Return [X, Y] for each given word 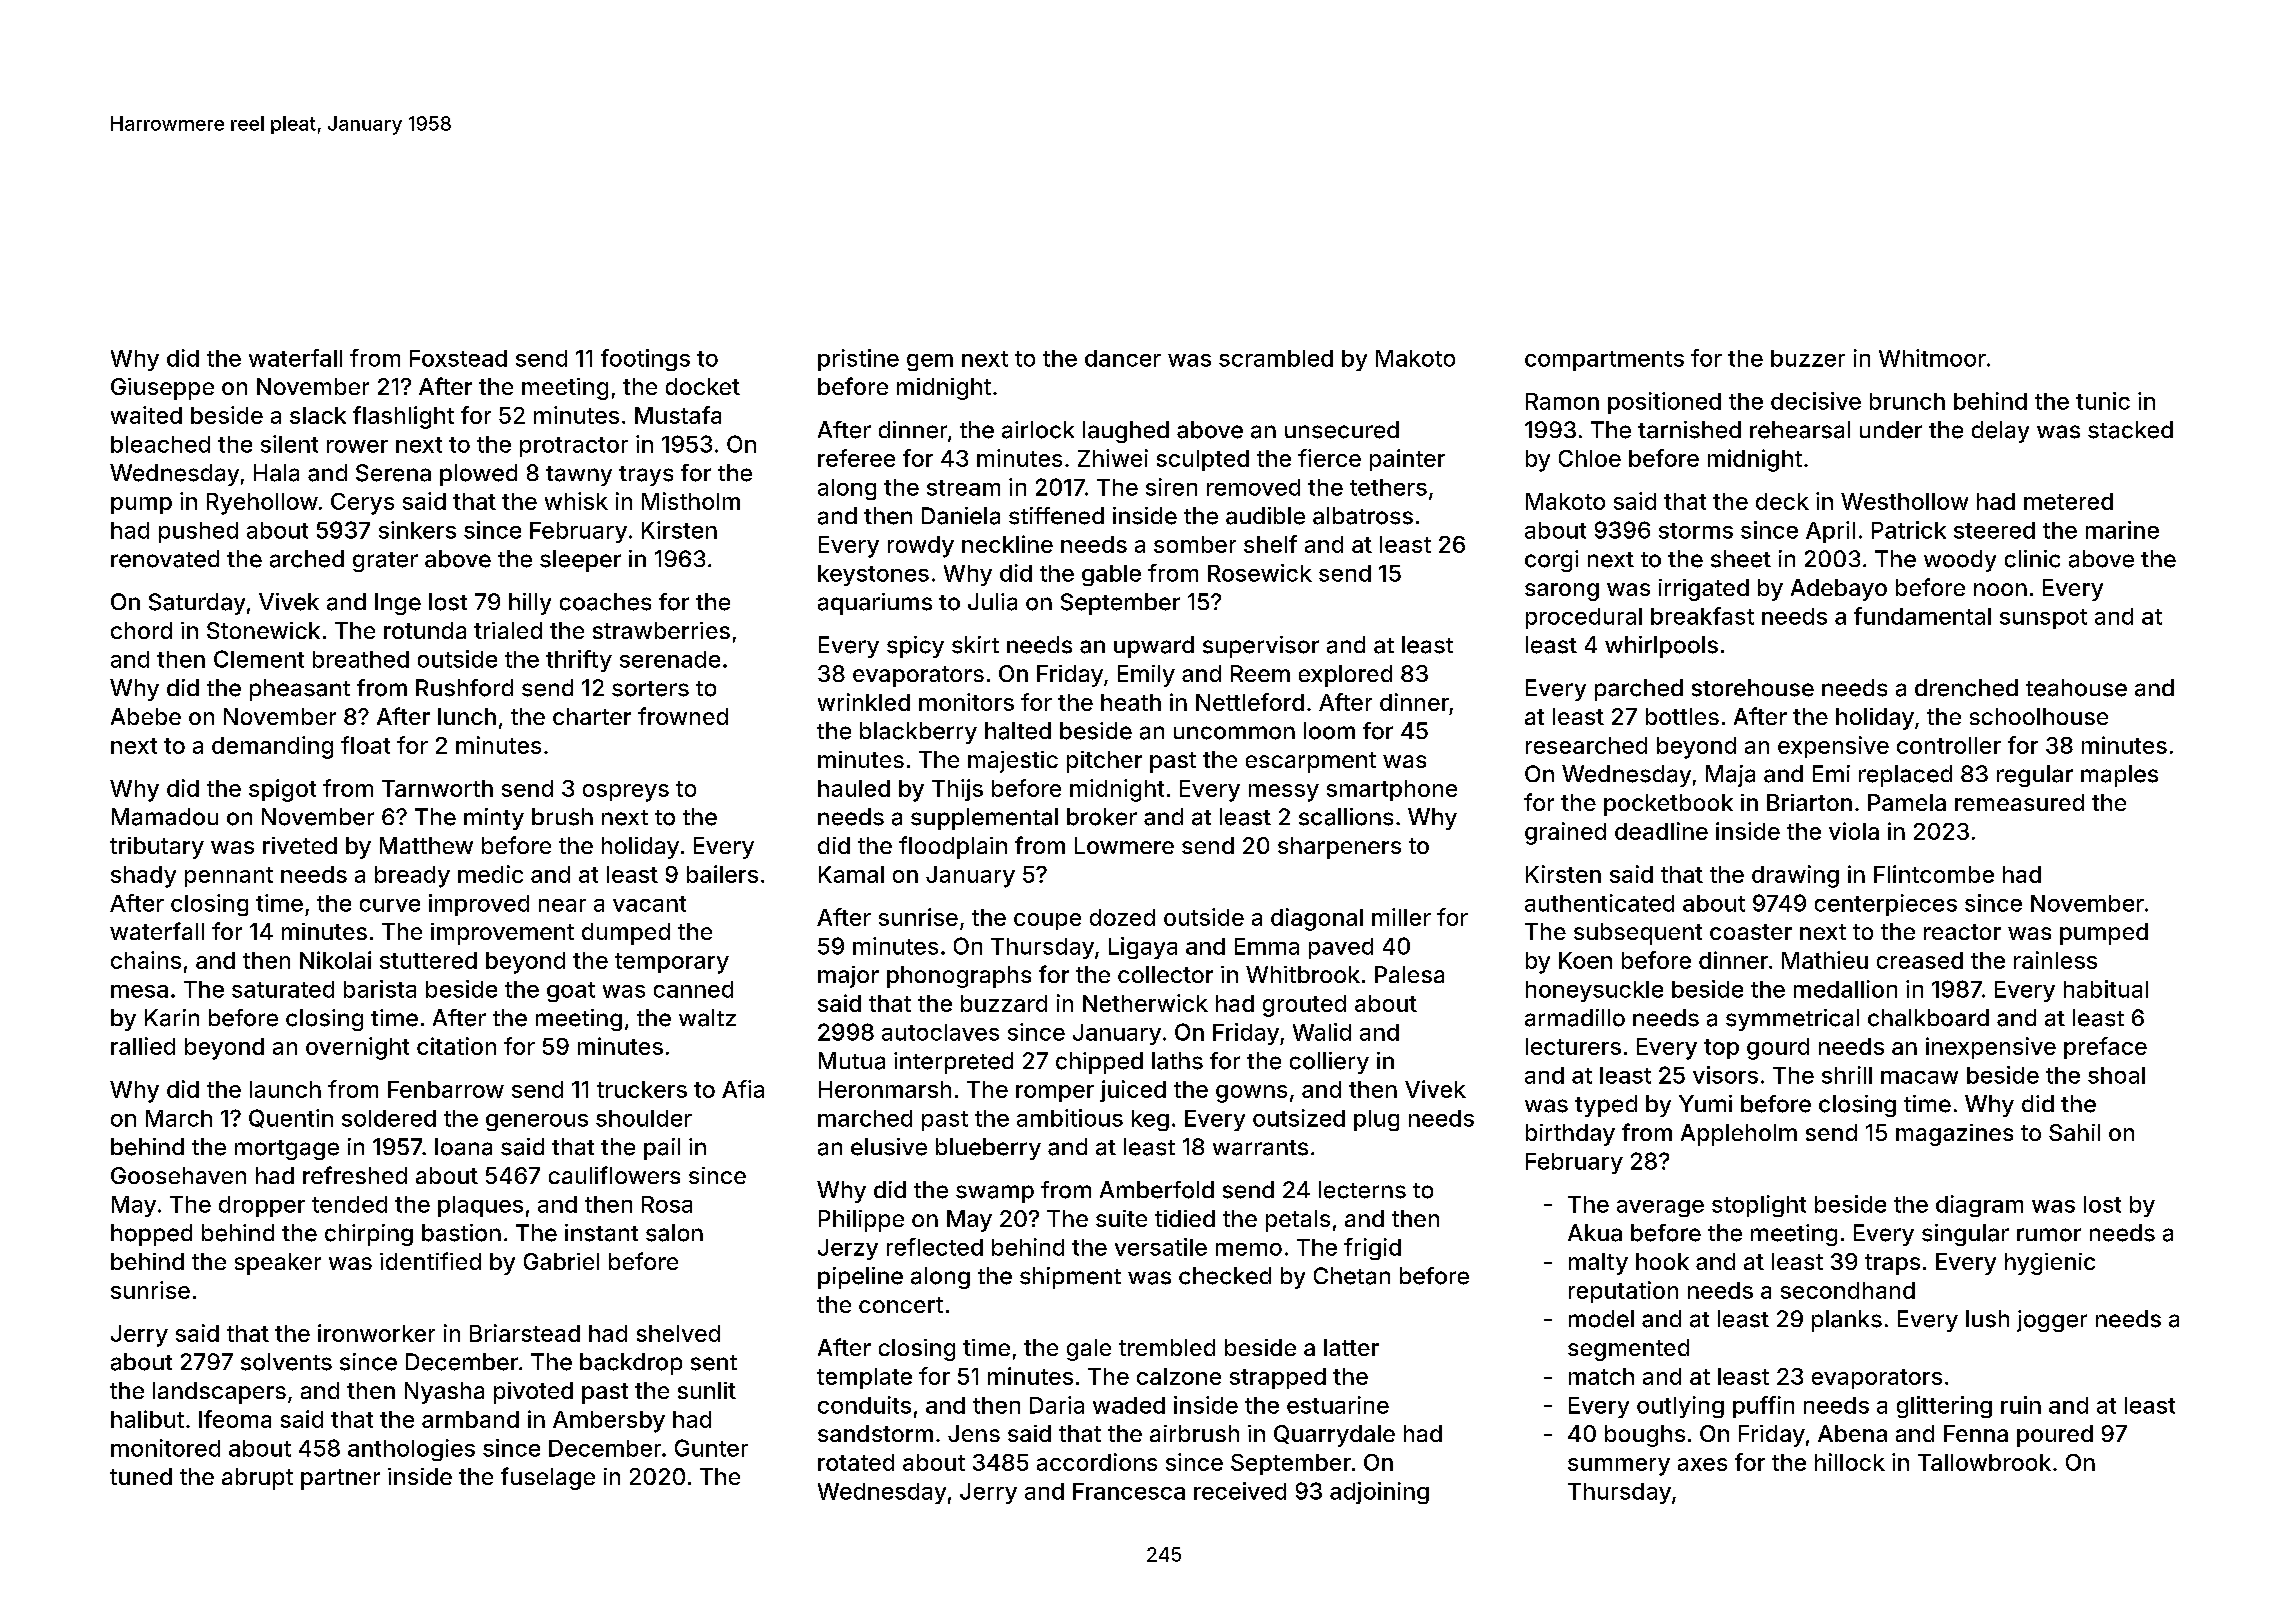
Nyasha [444, 1393]
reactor [1962, 932]
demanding [272, 747]
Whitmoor [1932, 358]
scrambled [1276, 358]
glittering [1944, 1407]
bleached [160, 444]
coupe [1047, 921]
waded [1129, 1405]
